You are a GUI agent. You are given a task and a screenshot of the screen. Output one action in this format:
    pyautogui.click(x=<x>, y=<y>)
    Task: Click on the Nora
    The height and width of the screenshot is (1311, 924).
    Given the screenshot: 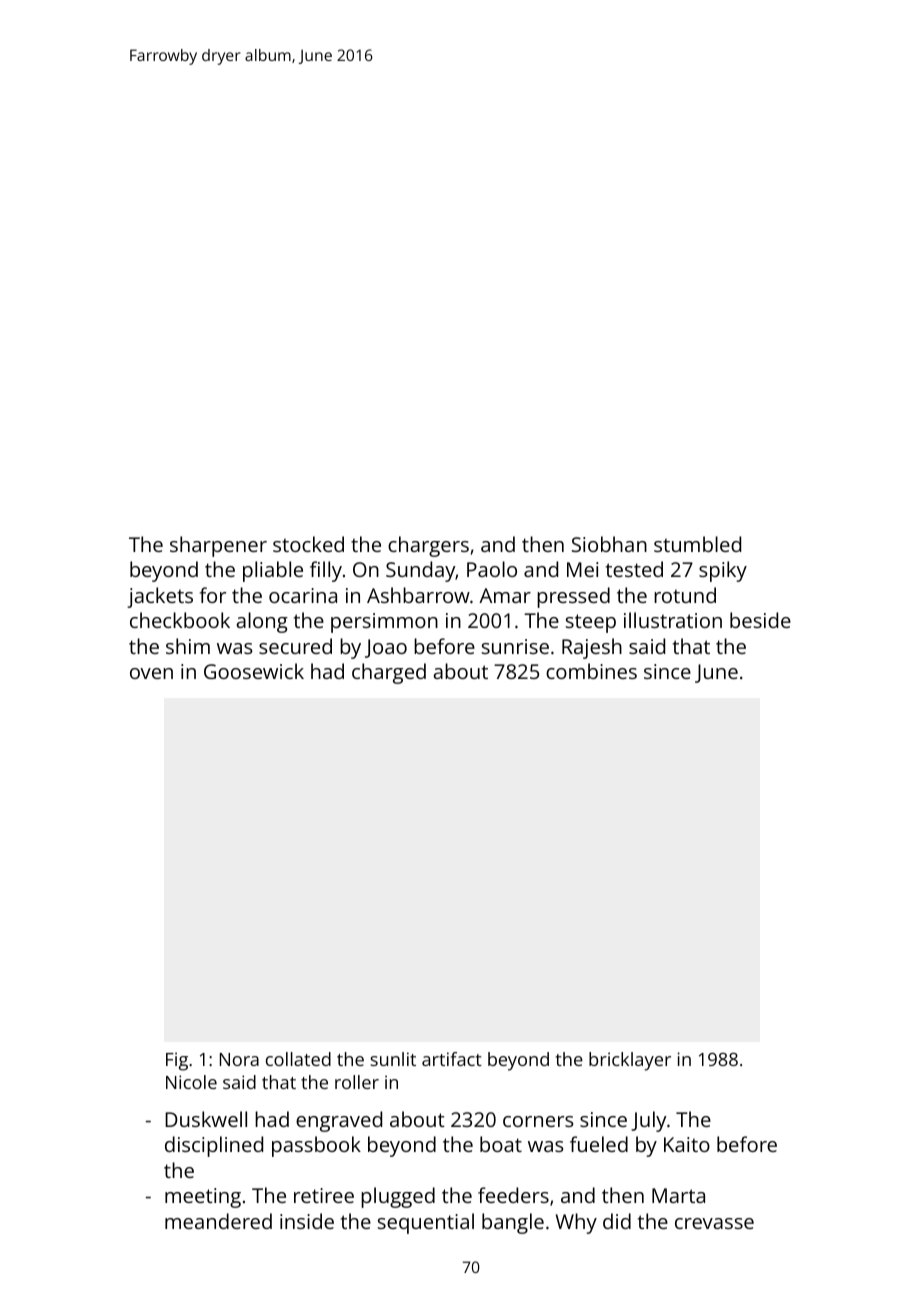 What is the action you would take?
    pyautogui.click(x=239, y=1059)
